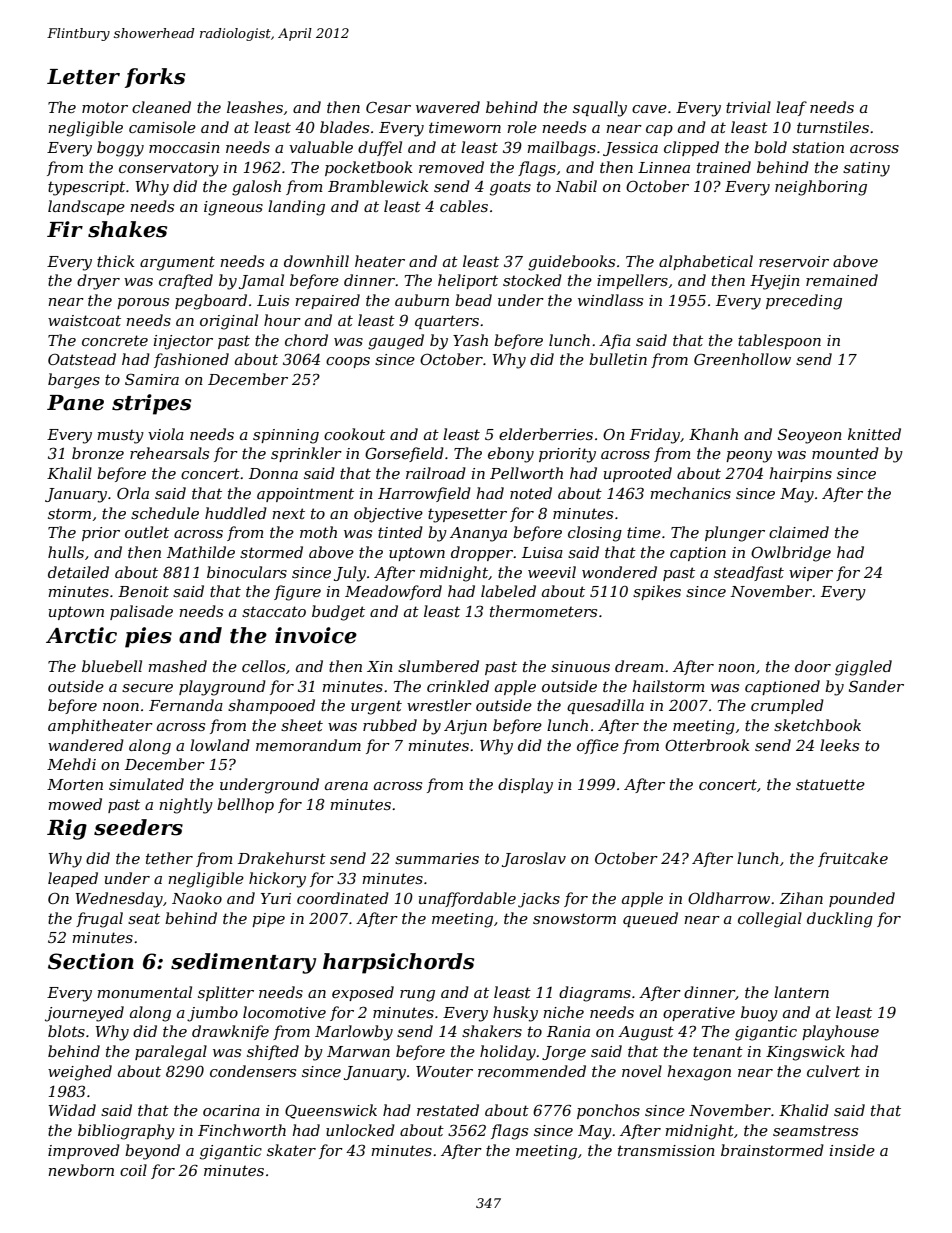 This document has height=1233, width=952. Describe the element at coordinates (201, 552) in the document. I see `Mathilde` at that location.
